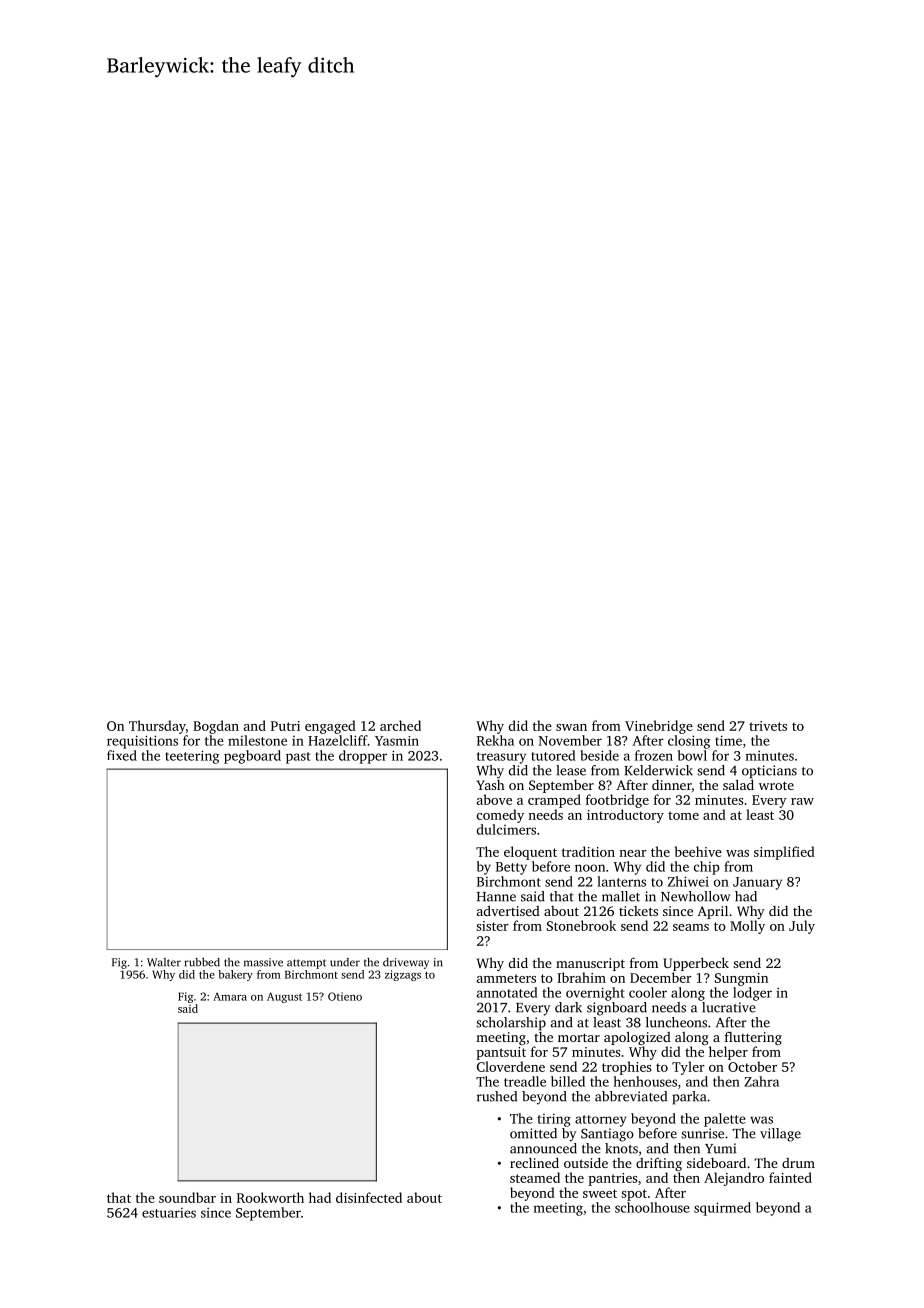  I want to click on Hanne, so click(496, 897).
